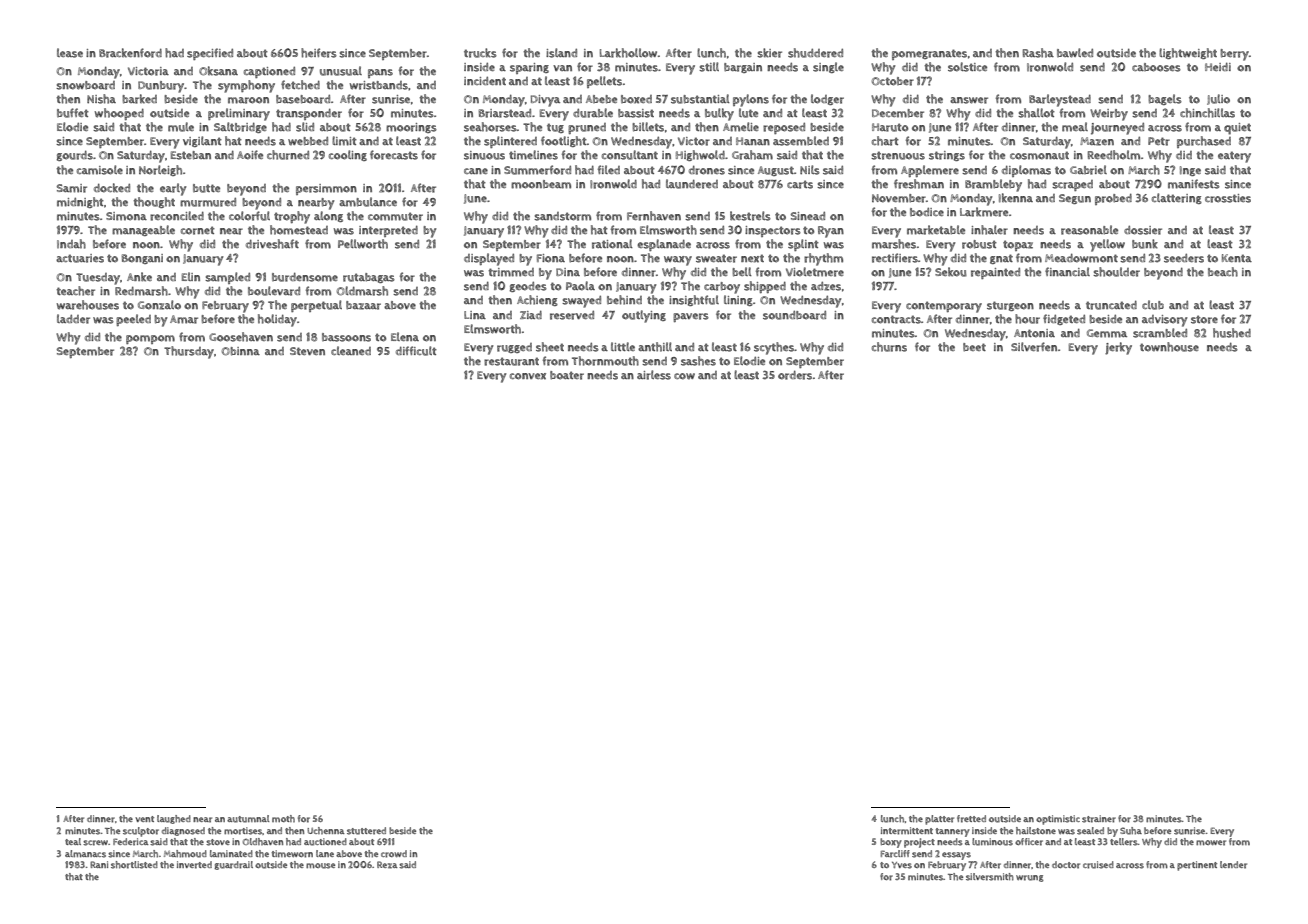 Image resolution: width=1308 pixels, height=924 pixels. Describe the element at coordinates (75, 156) in the image. I see `gourds` at that location.
